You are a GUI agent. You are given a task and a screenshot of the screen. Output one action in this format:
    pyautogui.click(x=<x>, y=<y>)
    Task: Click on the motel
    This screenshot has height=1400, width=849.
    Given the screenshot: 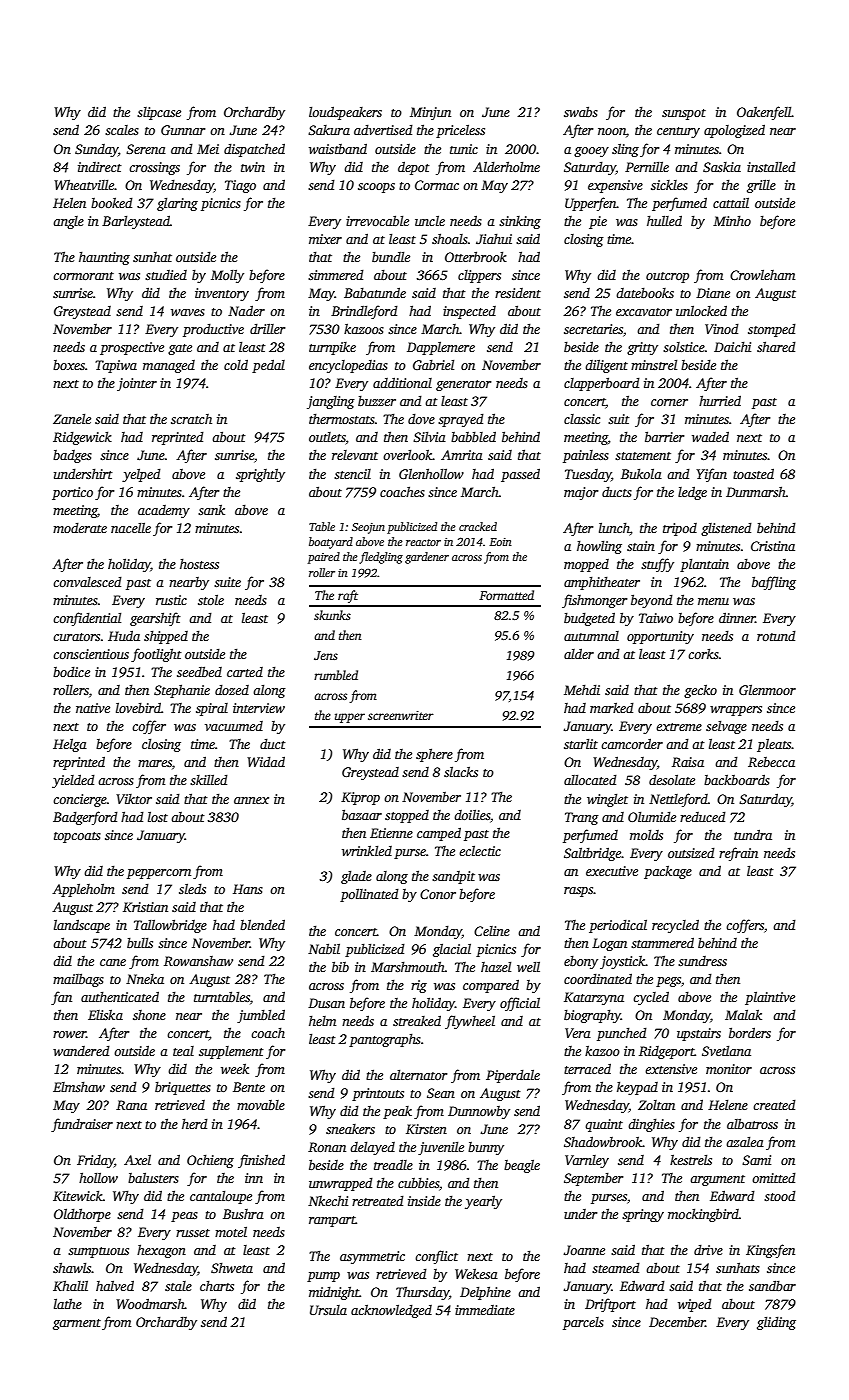 What is the action you would take?
    pyautogui.click(x=231, y=1231)
